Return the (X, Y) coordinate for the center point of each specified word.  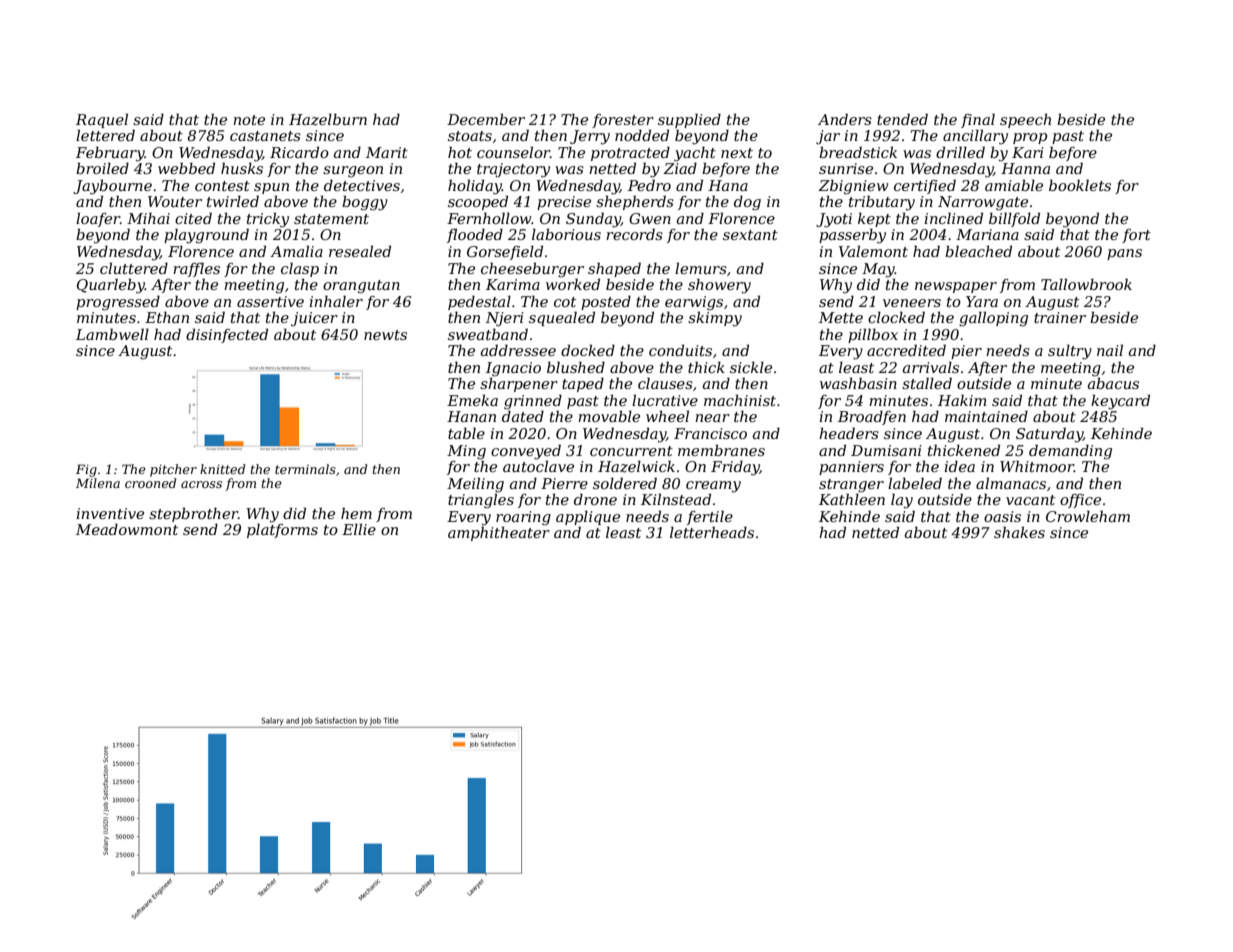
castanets (265, 136)
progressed (118, 303)
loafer (98, 219)
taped (583, 384)
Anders (845, 119)
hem (356, 513)
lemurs (701, 268)
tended (902, 119)
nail (1110, 350)
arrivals (931, 367)
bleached (978, 251)
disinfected (227, 335)
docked (588, 350)
